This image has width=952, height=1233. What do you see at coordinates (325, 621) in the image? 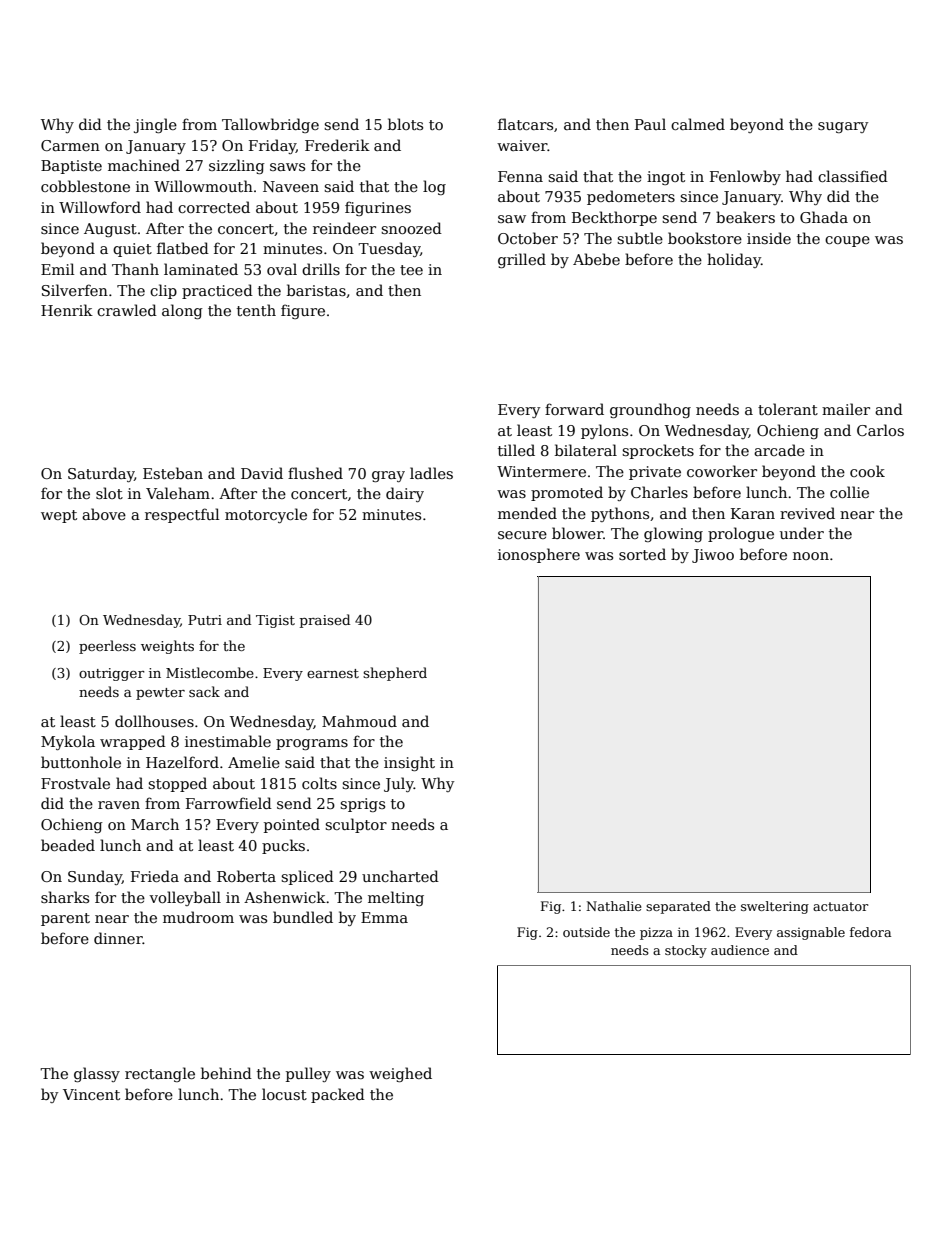
I see `praised` at bounding box center [325, 621].
